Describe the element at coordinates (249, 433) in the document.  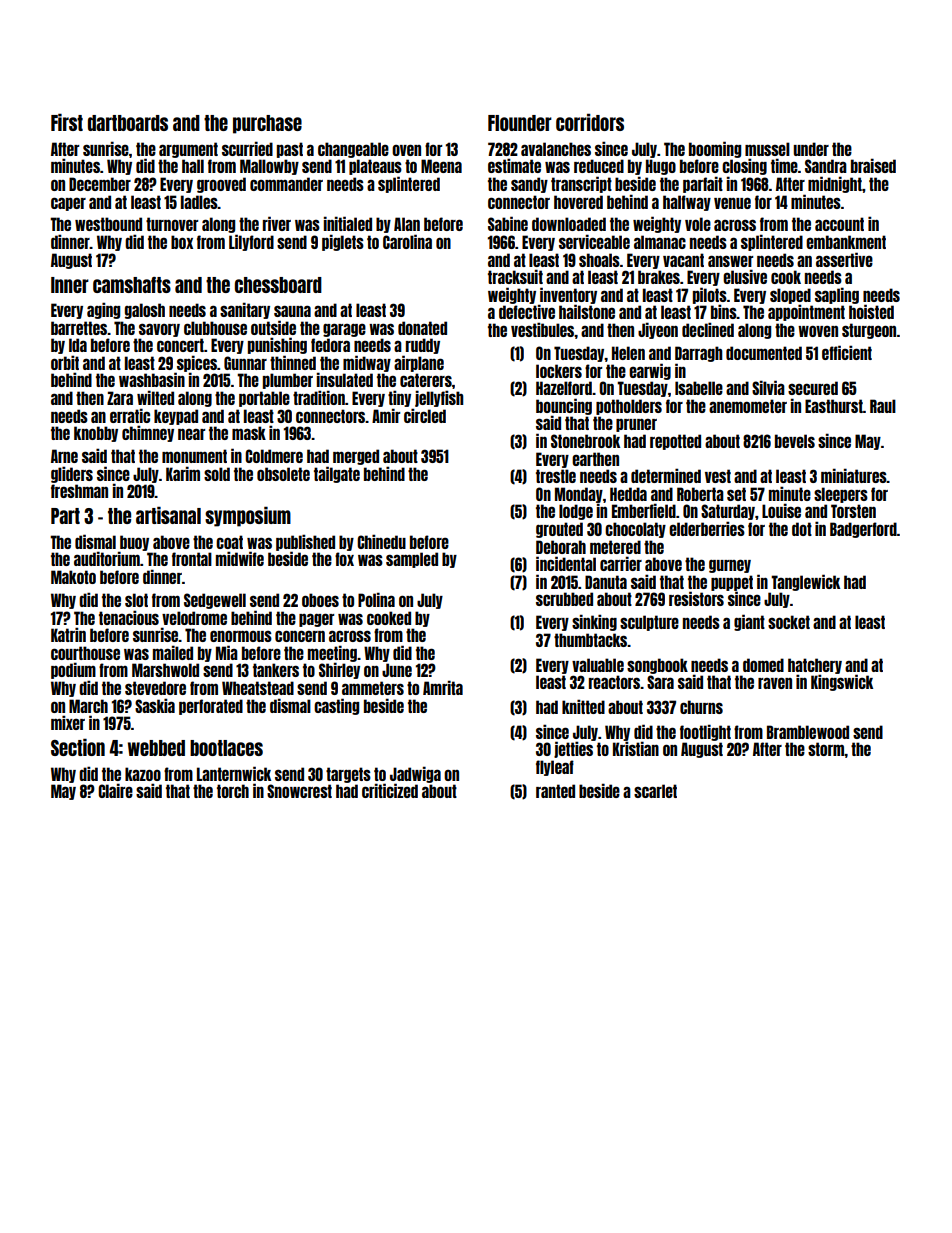
I see `mask` at that location.
